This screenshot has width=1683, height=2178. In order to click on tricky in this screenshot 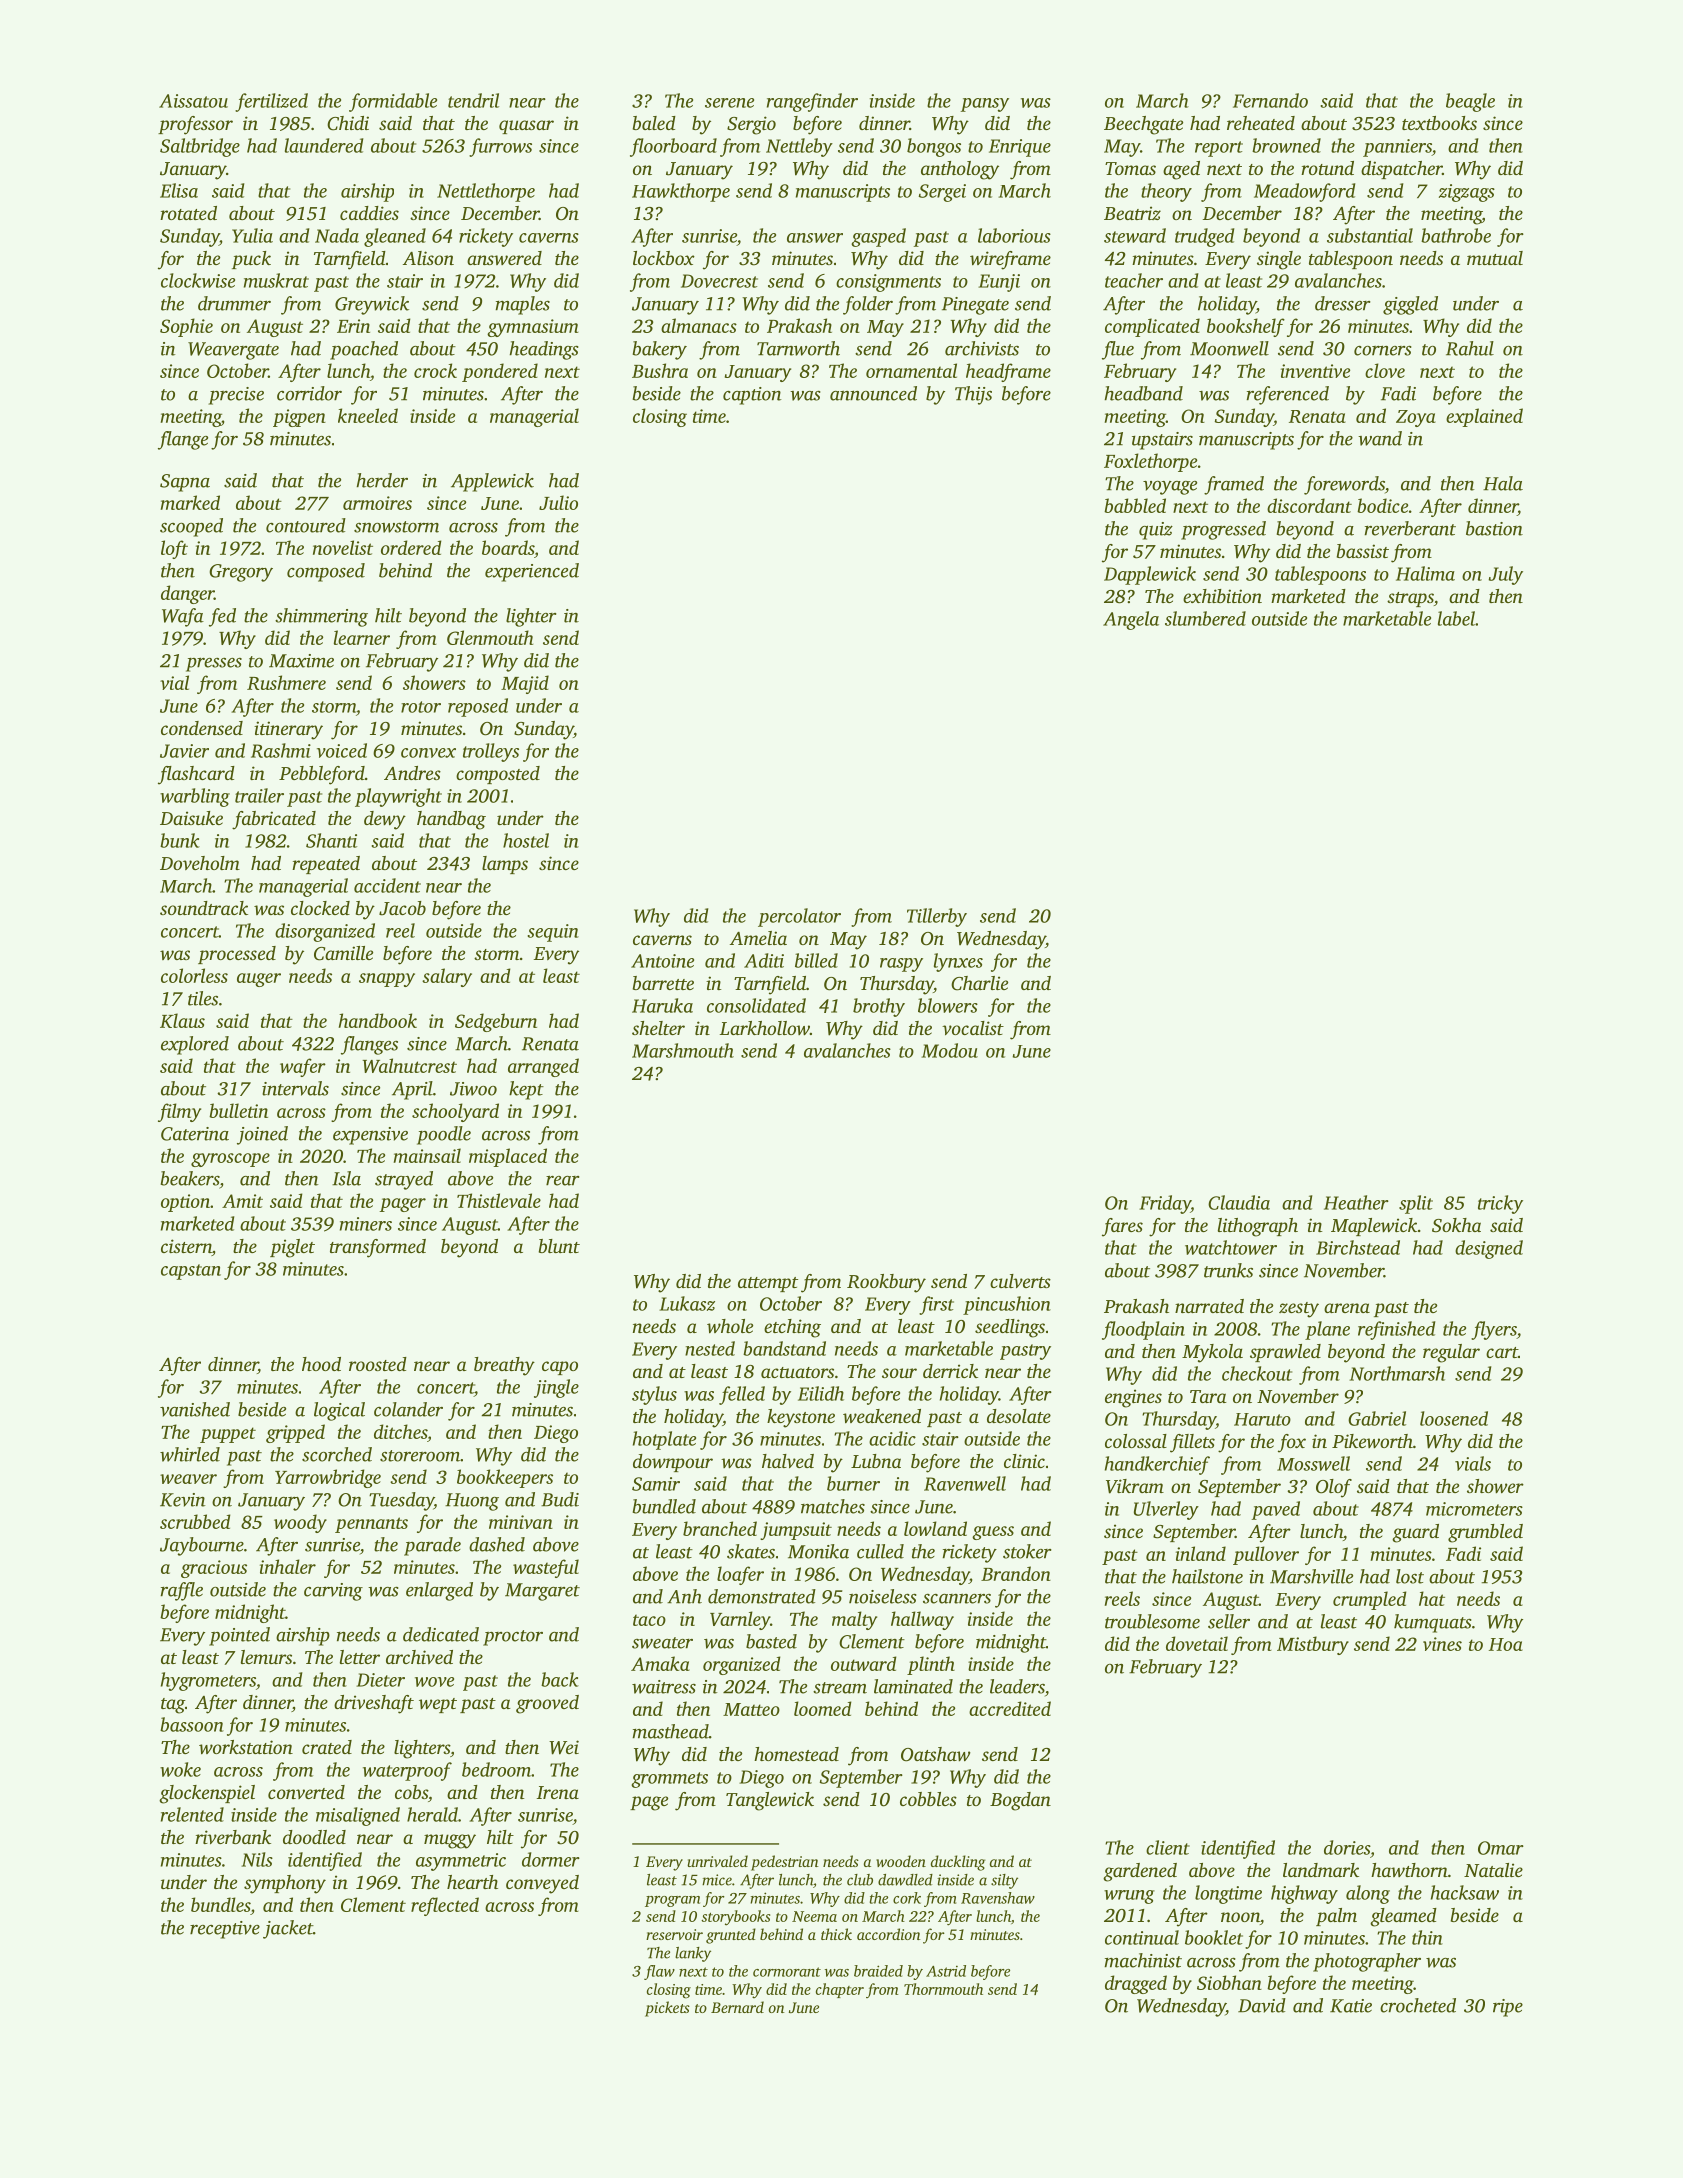, I will do `click(1500, 1204)`.
